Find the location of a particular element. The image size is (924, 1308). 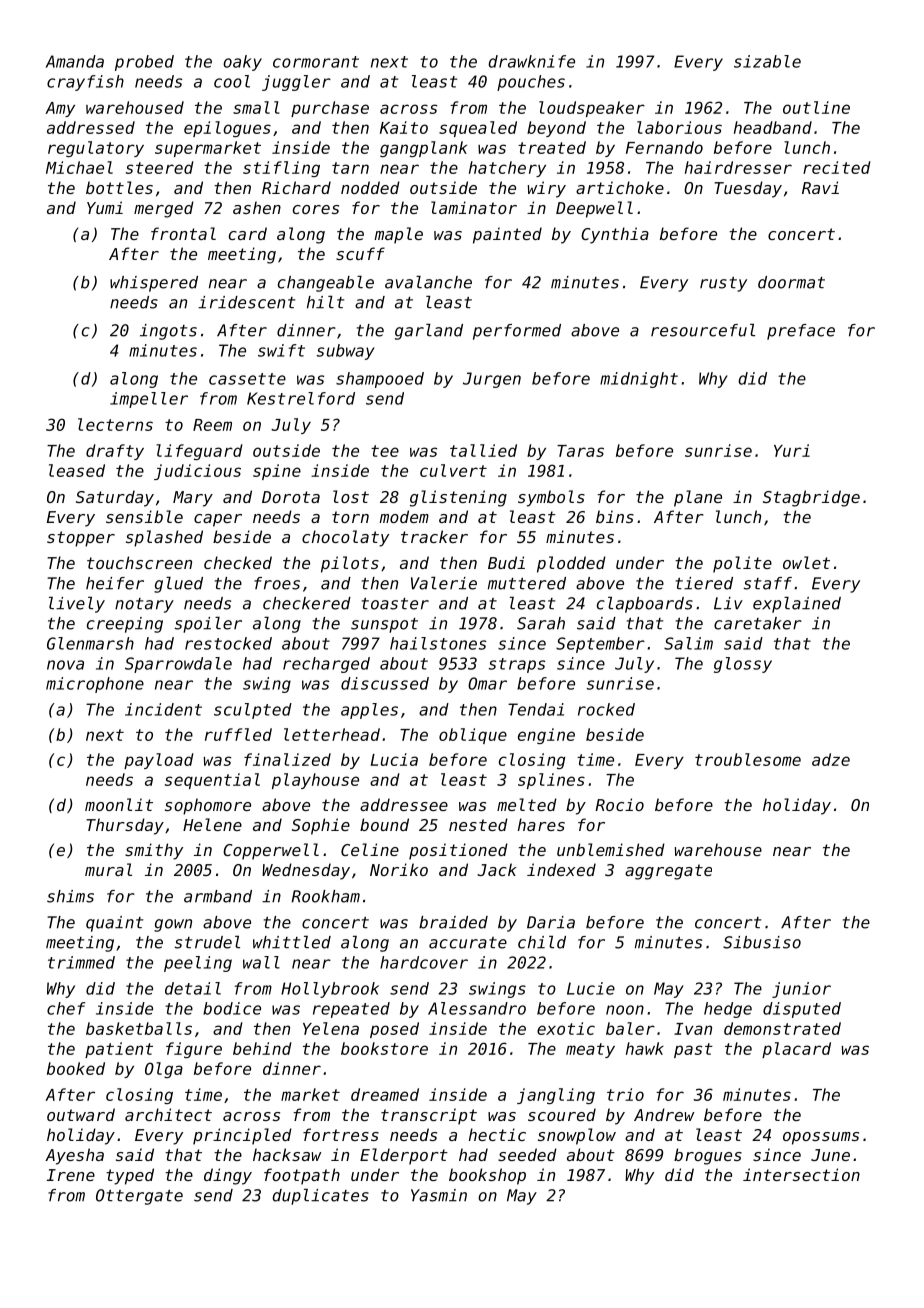

Omar is located at coordinates (487, 683).
